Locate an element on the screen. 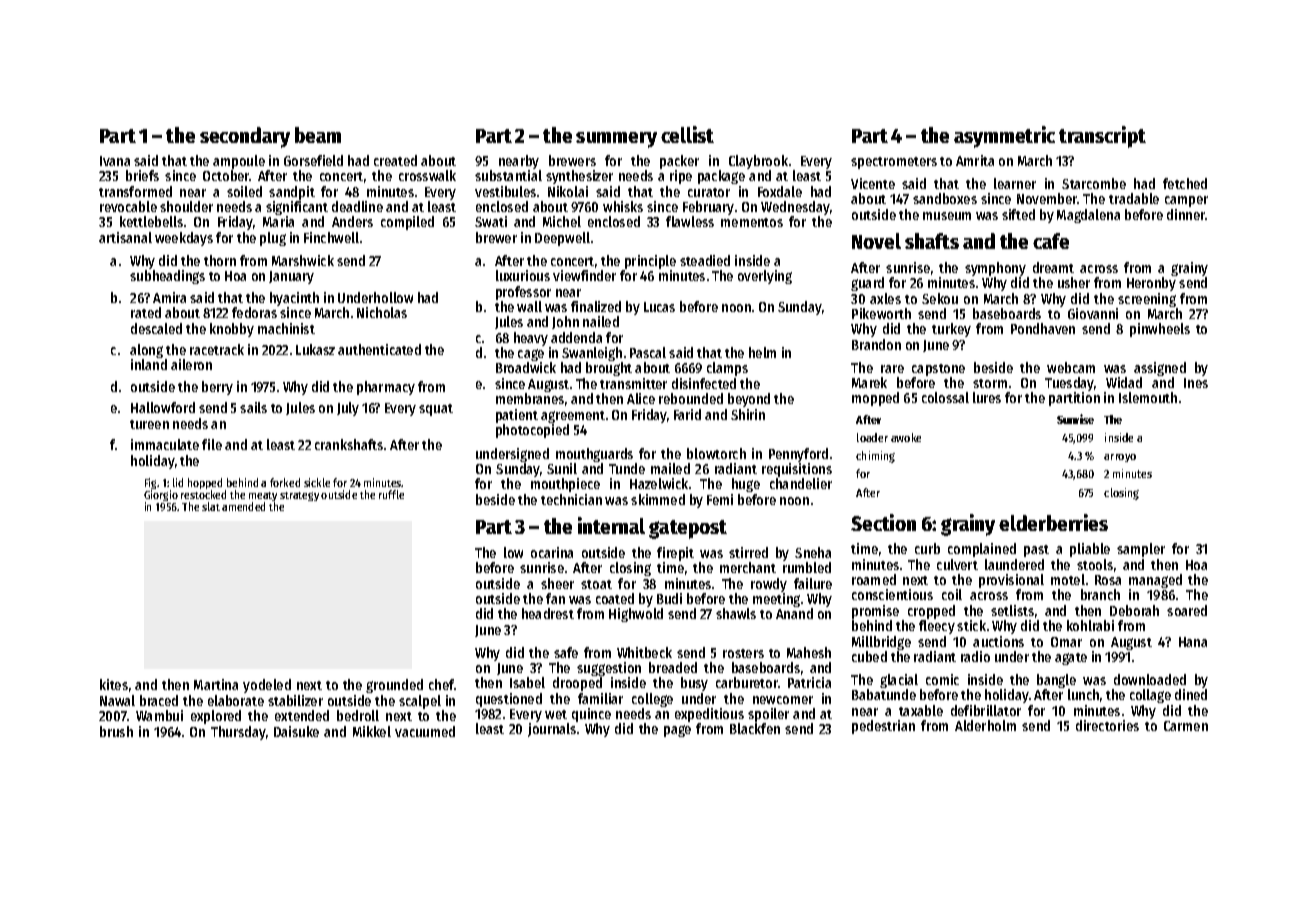 The width and height of the screenshot is (1308, 924). secondary is located at coordinates (245, 137).
